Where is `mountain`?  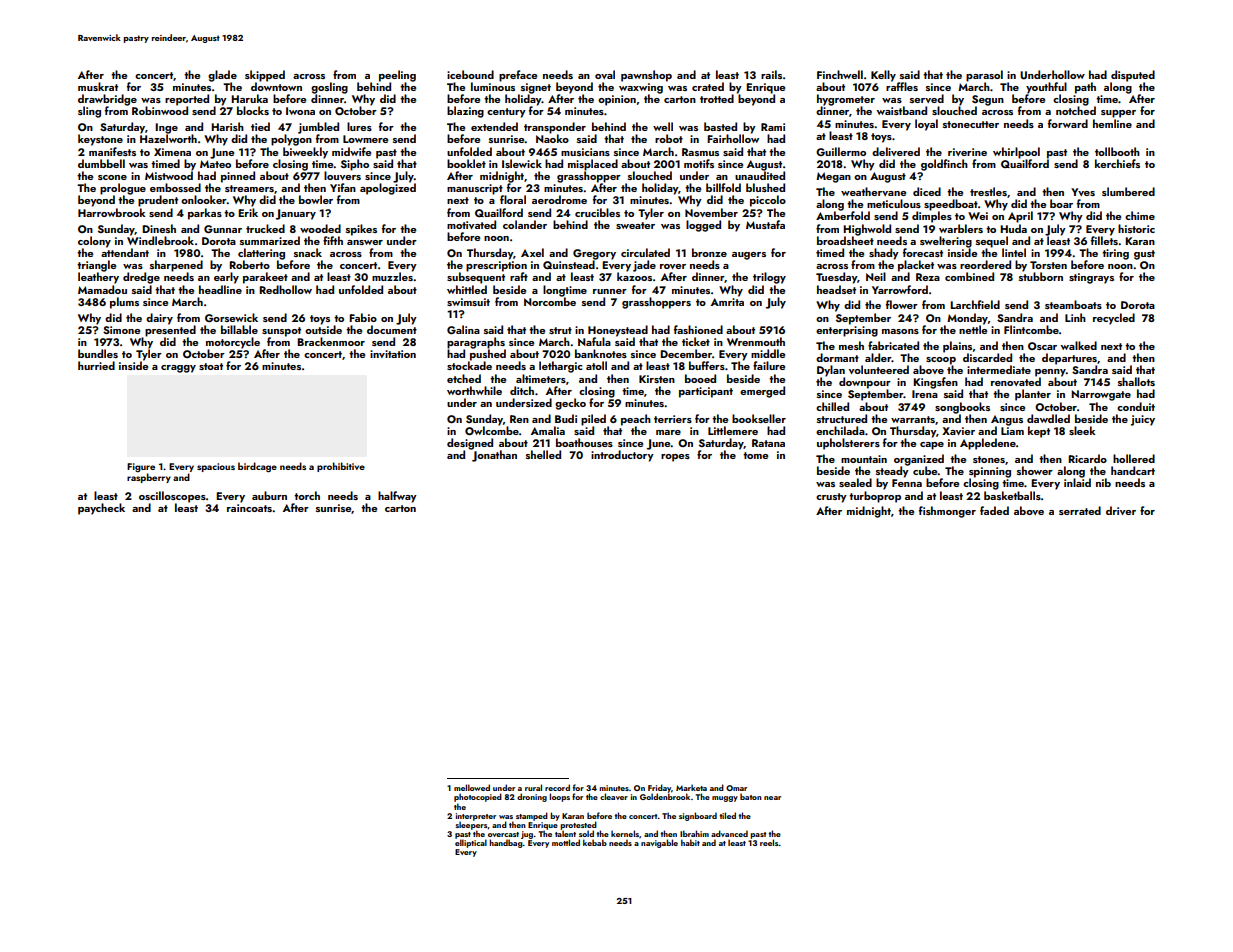
mountain is located at coordinates (864, 459).
